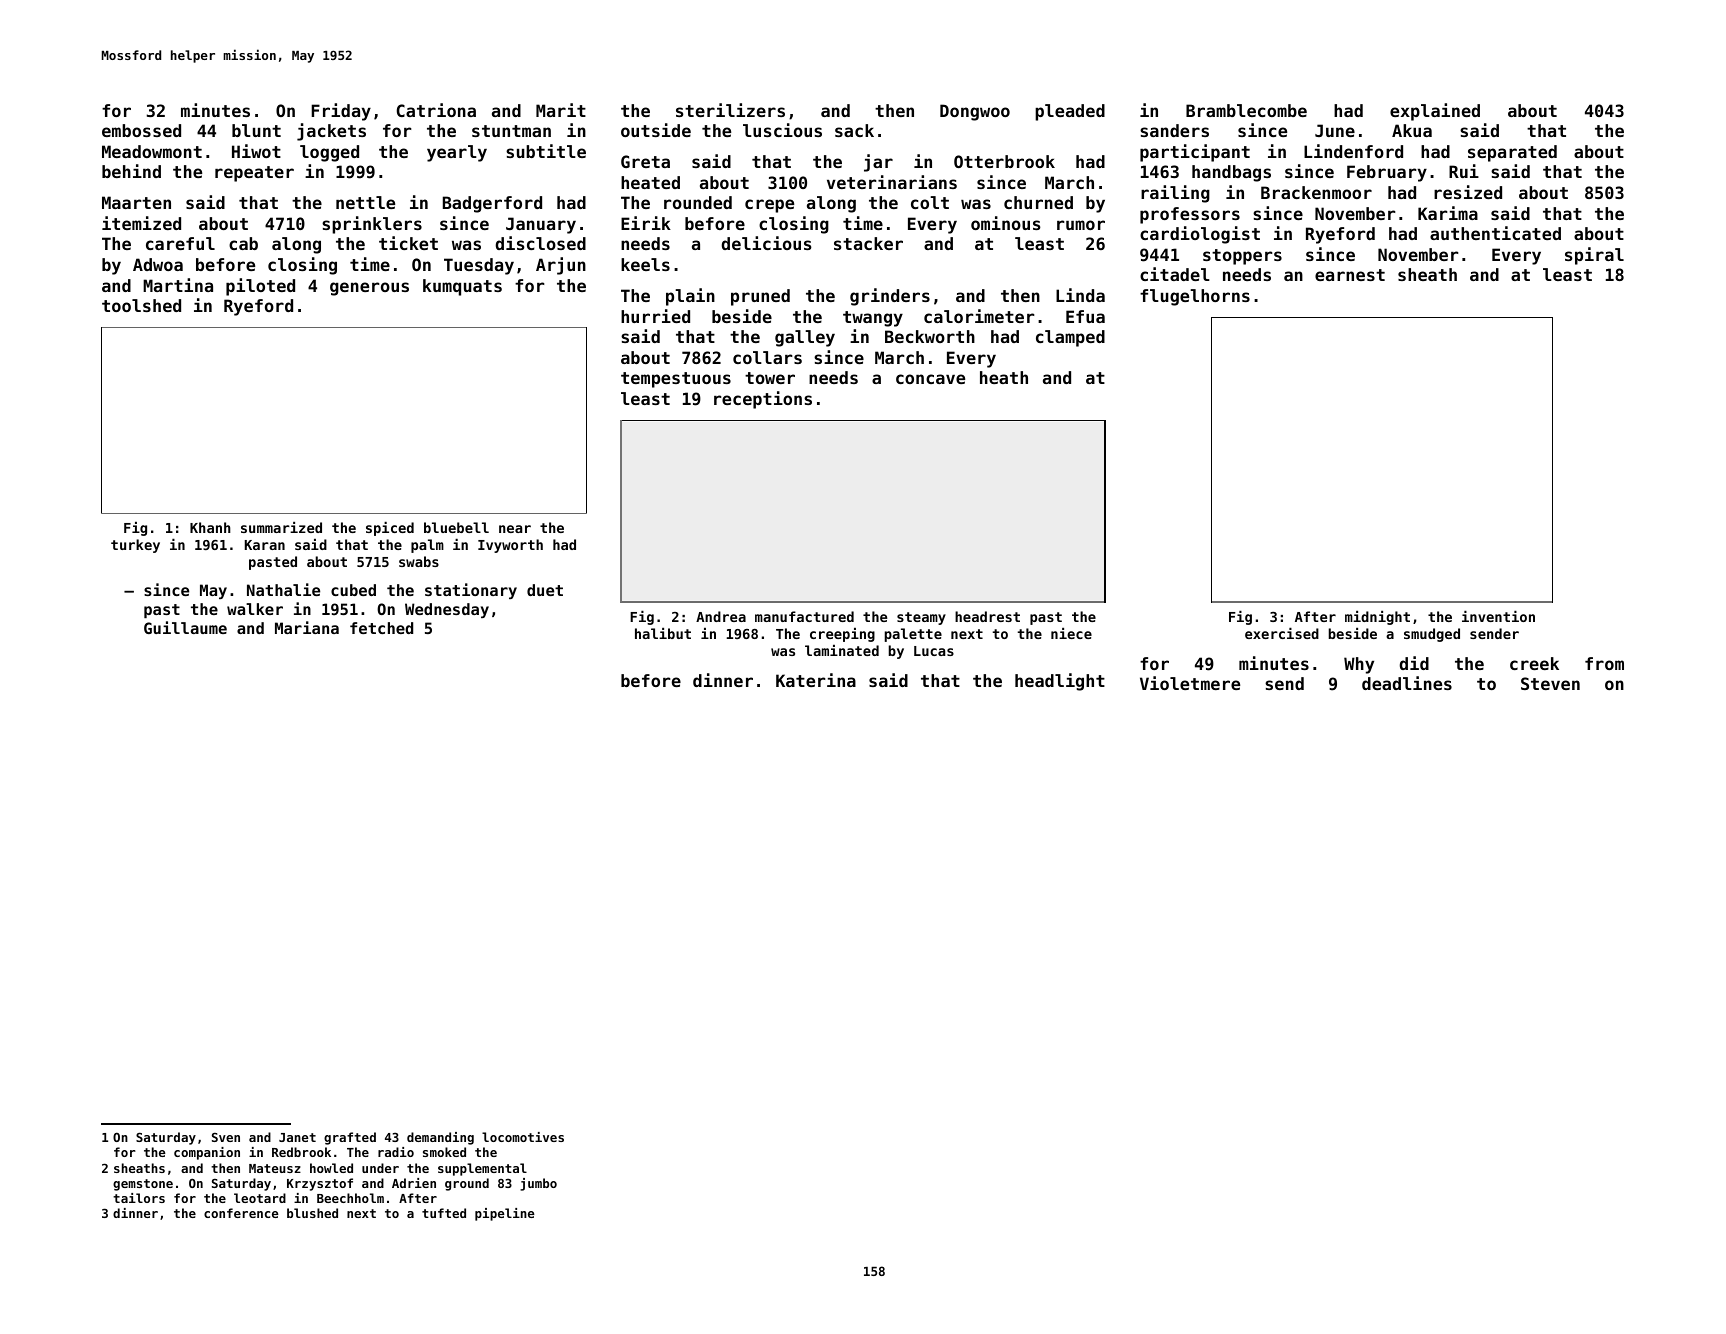 Image resolution: width=1726 pixels, height=1334 pixels. What do you see at coordinates (523, 1137) in the screenshot?
I see `locomotives` at bounding box center [523, 1137].
